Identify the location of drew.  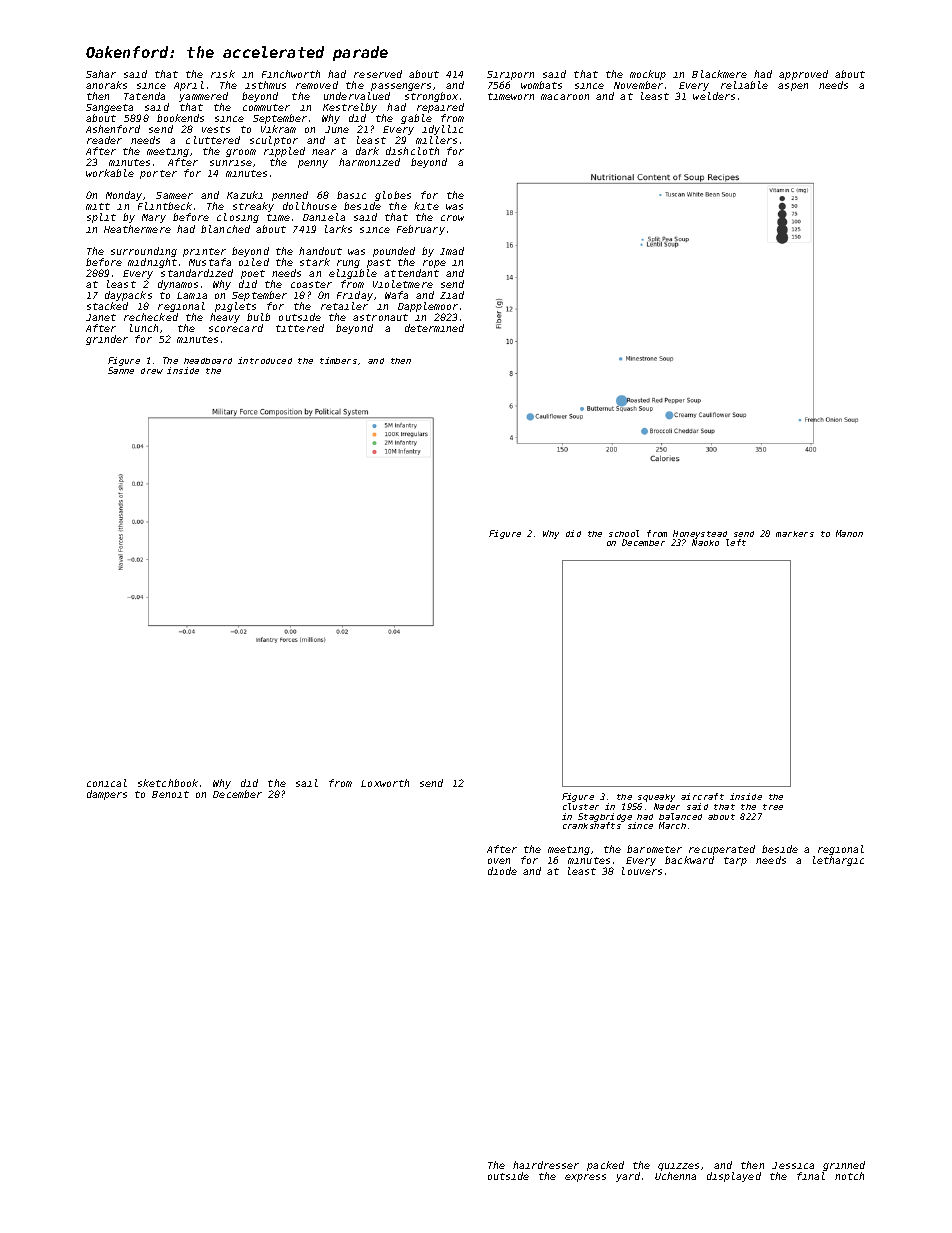
(152, 371).
